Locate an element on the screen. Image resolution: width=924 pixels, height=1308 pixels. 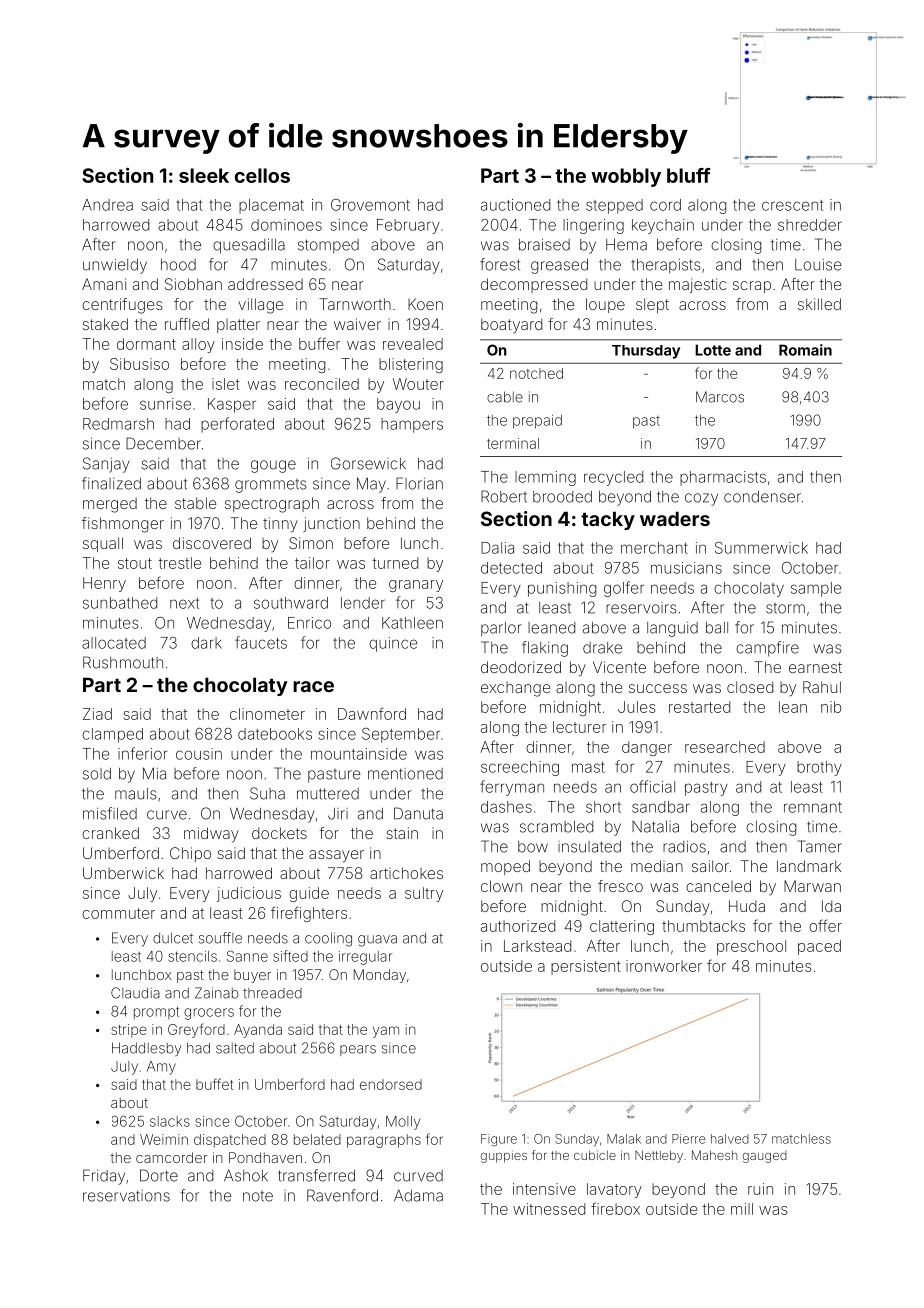
decompressed is located at coordinates (534, 285).
